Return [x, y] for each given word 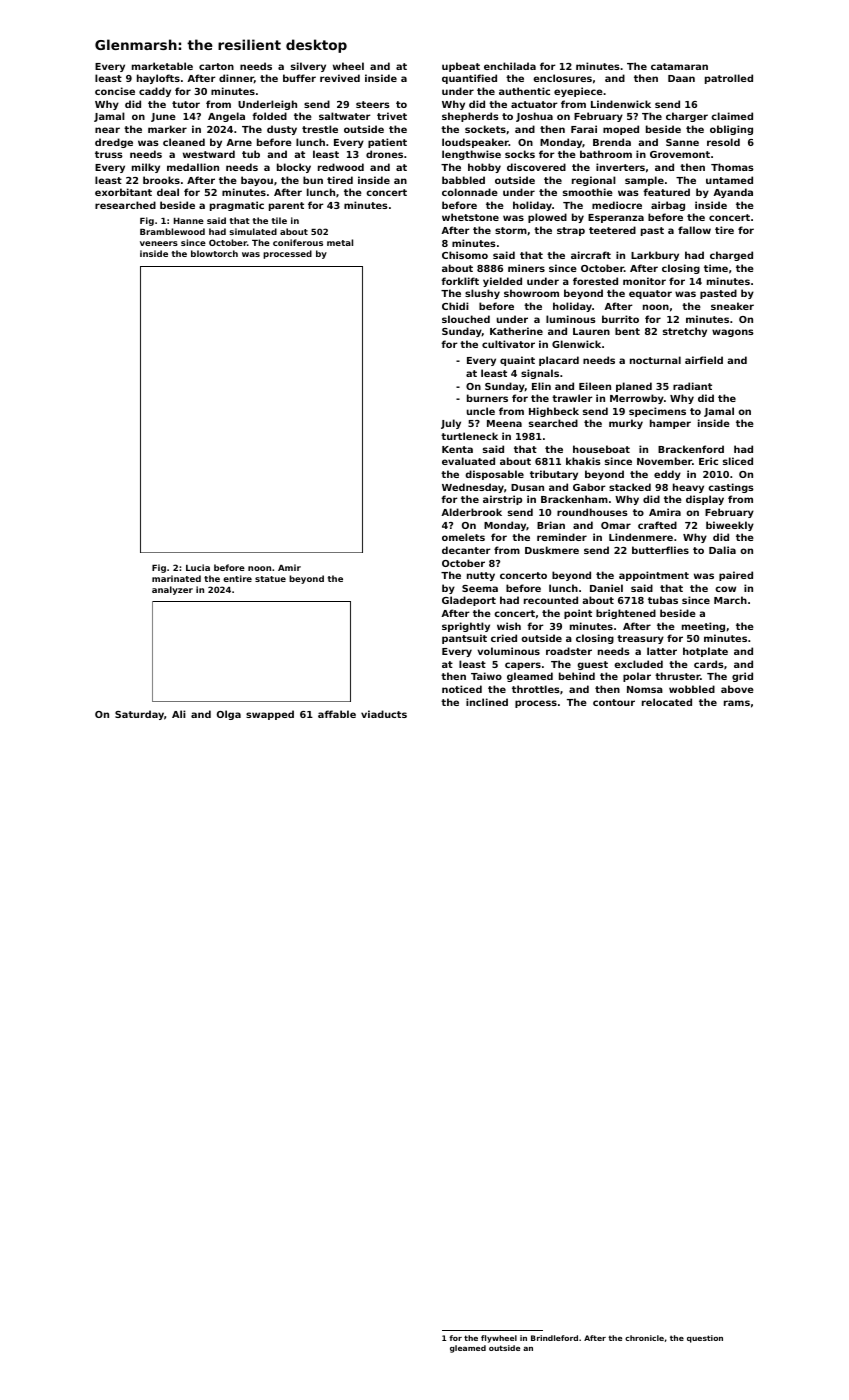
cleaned [184, 142]
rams [737, 703]
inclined [487, 702]
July [451, 424]
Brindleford [554, 1338]
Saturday [139, 715]
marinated [176, 578]
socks [520, 154]
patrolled [729, 79]
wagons [733, 333]
